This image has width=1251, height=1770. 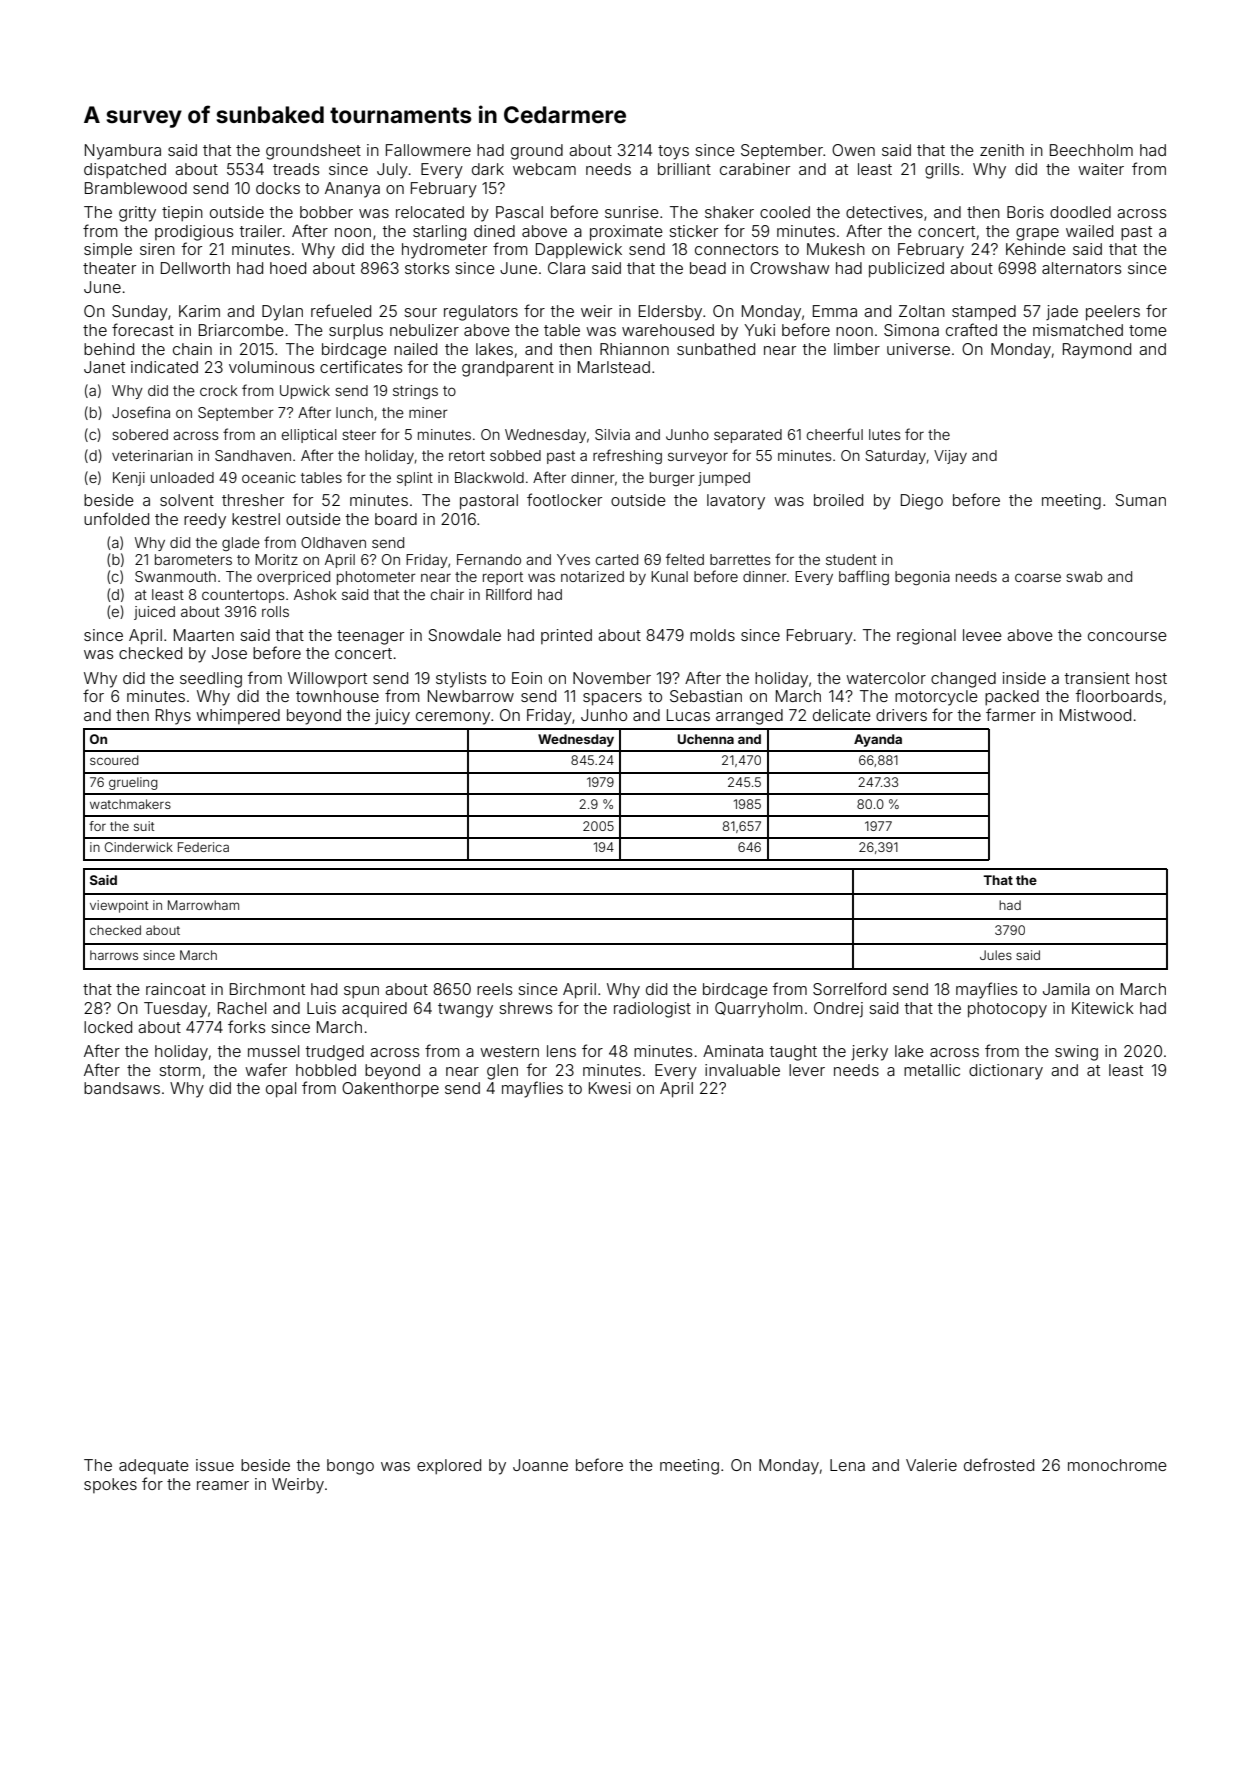 I want to click on whimpered, so click(x=238, y=716).
